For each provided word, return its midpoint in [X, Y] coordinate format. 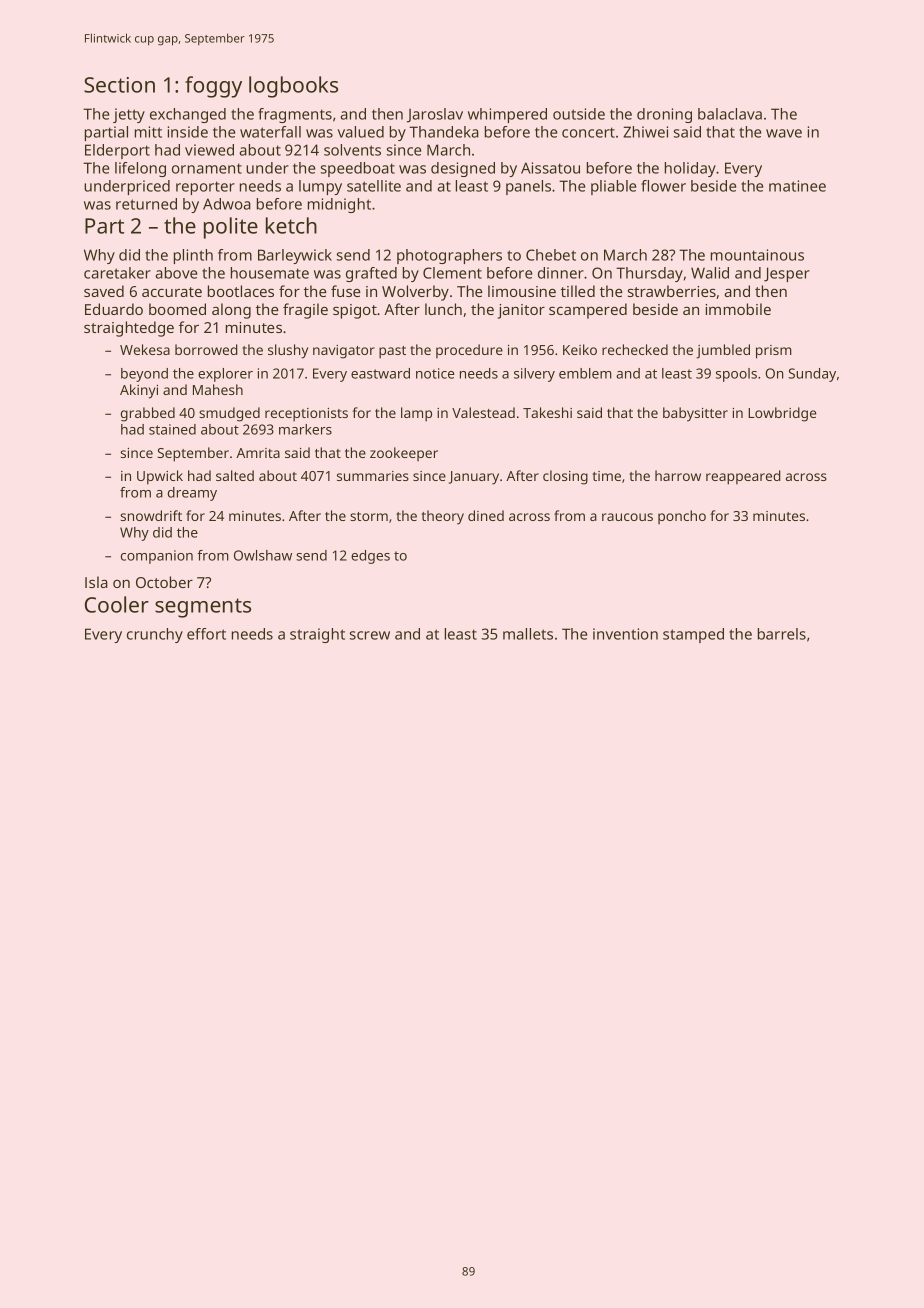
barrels [782, 634]
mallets [528, 634]
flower [663, 186]
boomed [177, 309]
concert [588, 132]
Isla [96, 582]
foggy [213, 87]
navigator [344, 352]
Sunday [812, 375]
